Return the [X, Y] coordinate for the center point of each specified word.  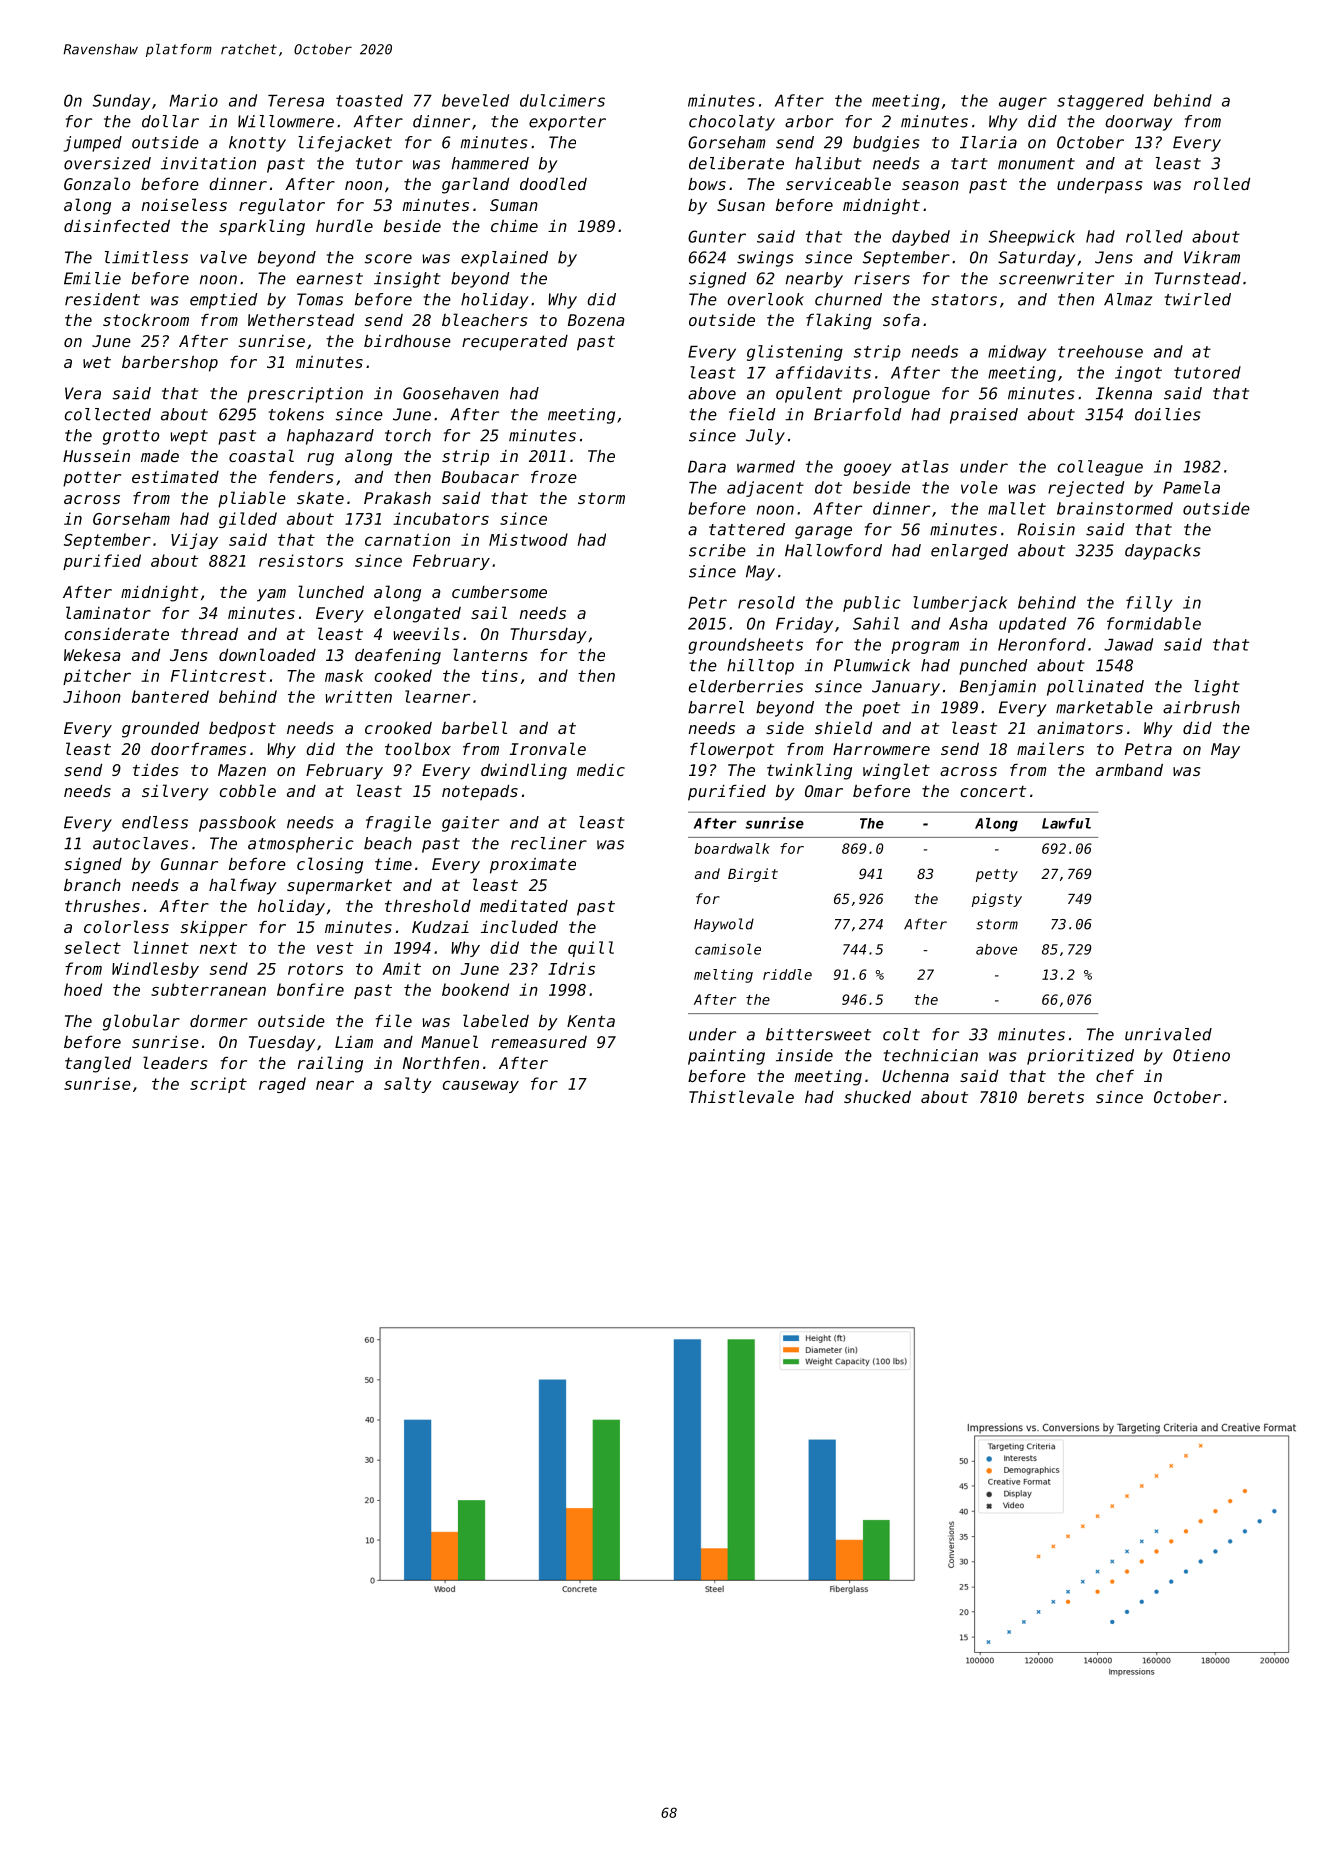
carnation [407, 539]
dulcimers [562, 100]
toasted [369, 100]
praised [984, 416]
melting [723, 976]
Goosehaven [451, 393]
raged [282, 1085]
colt [901, 1034]
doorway [1139, 123]
